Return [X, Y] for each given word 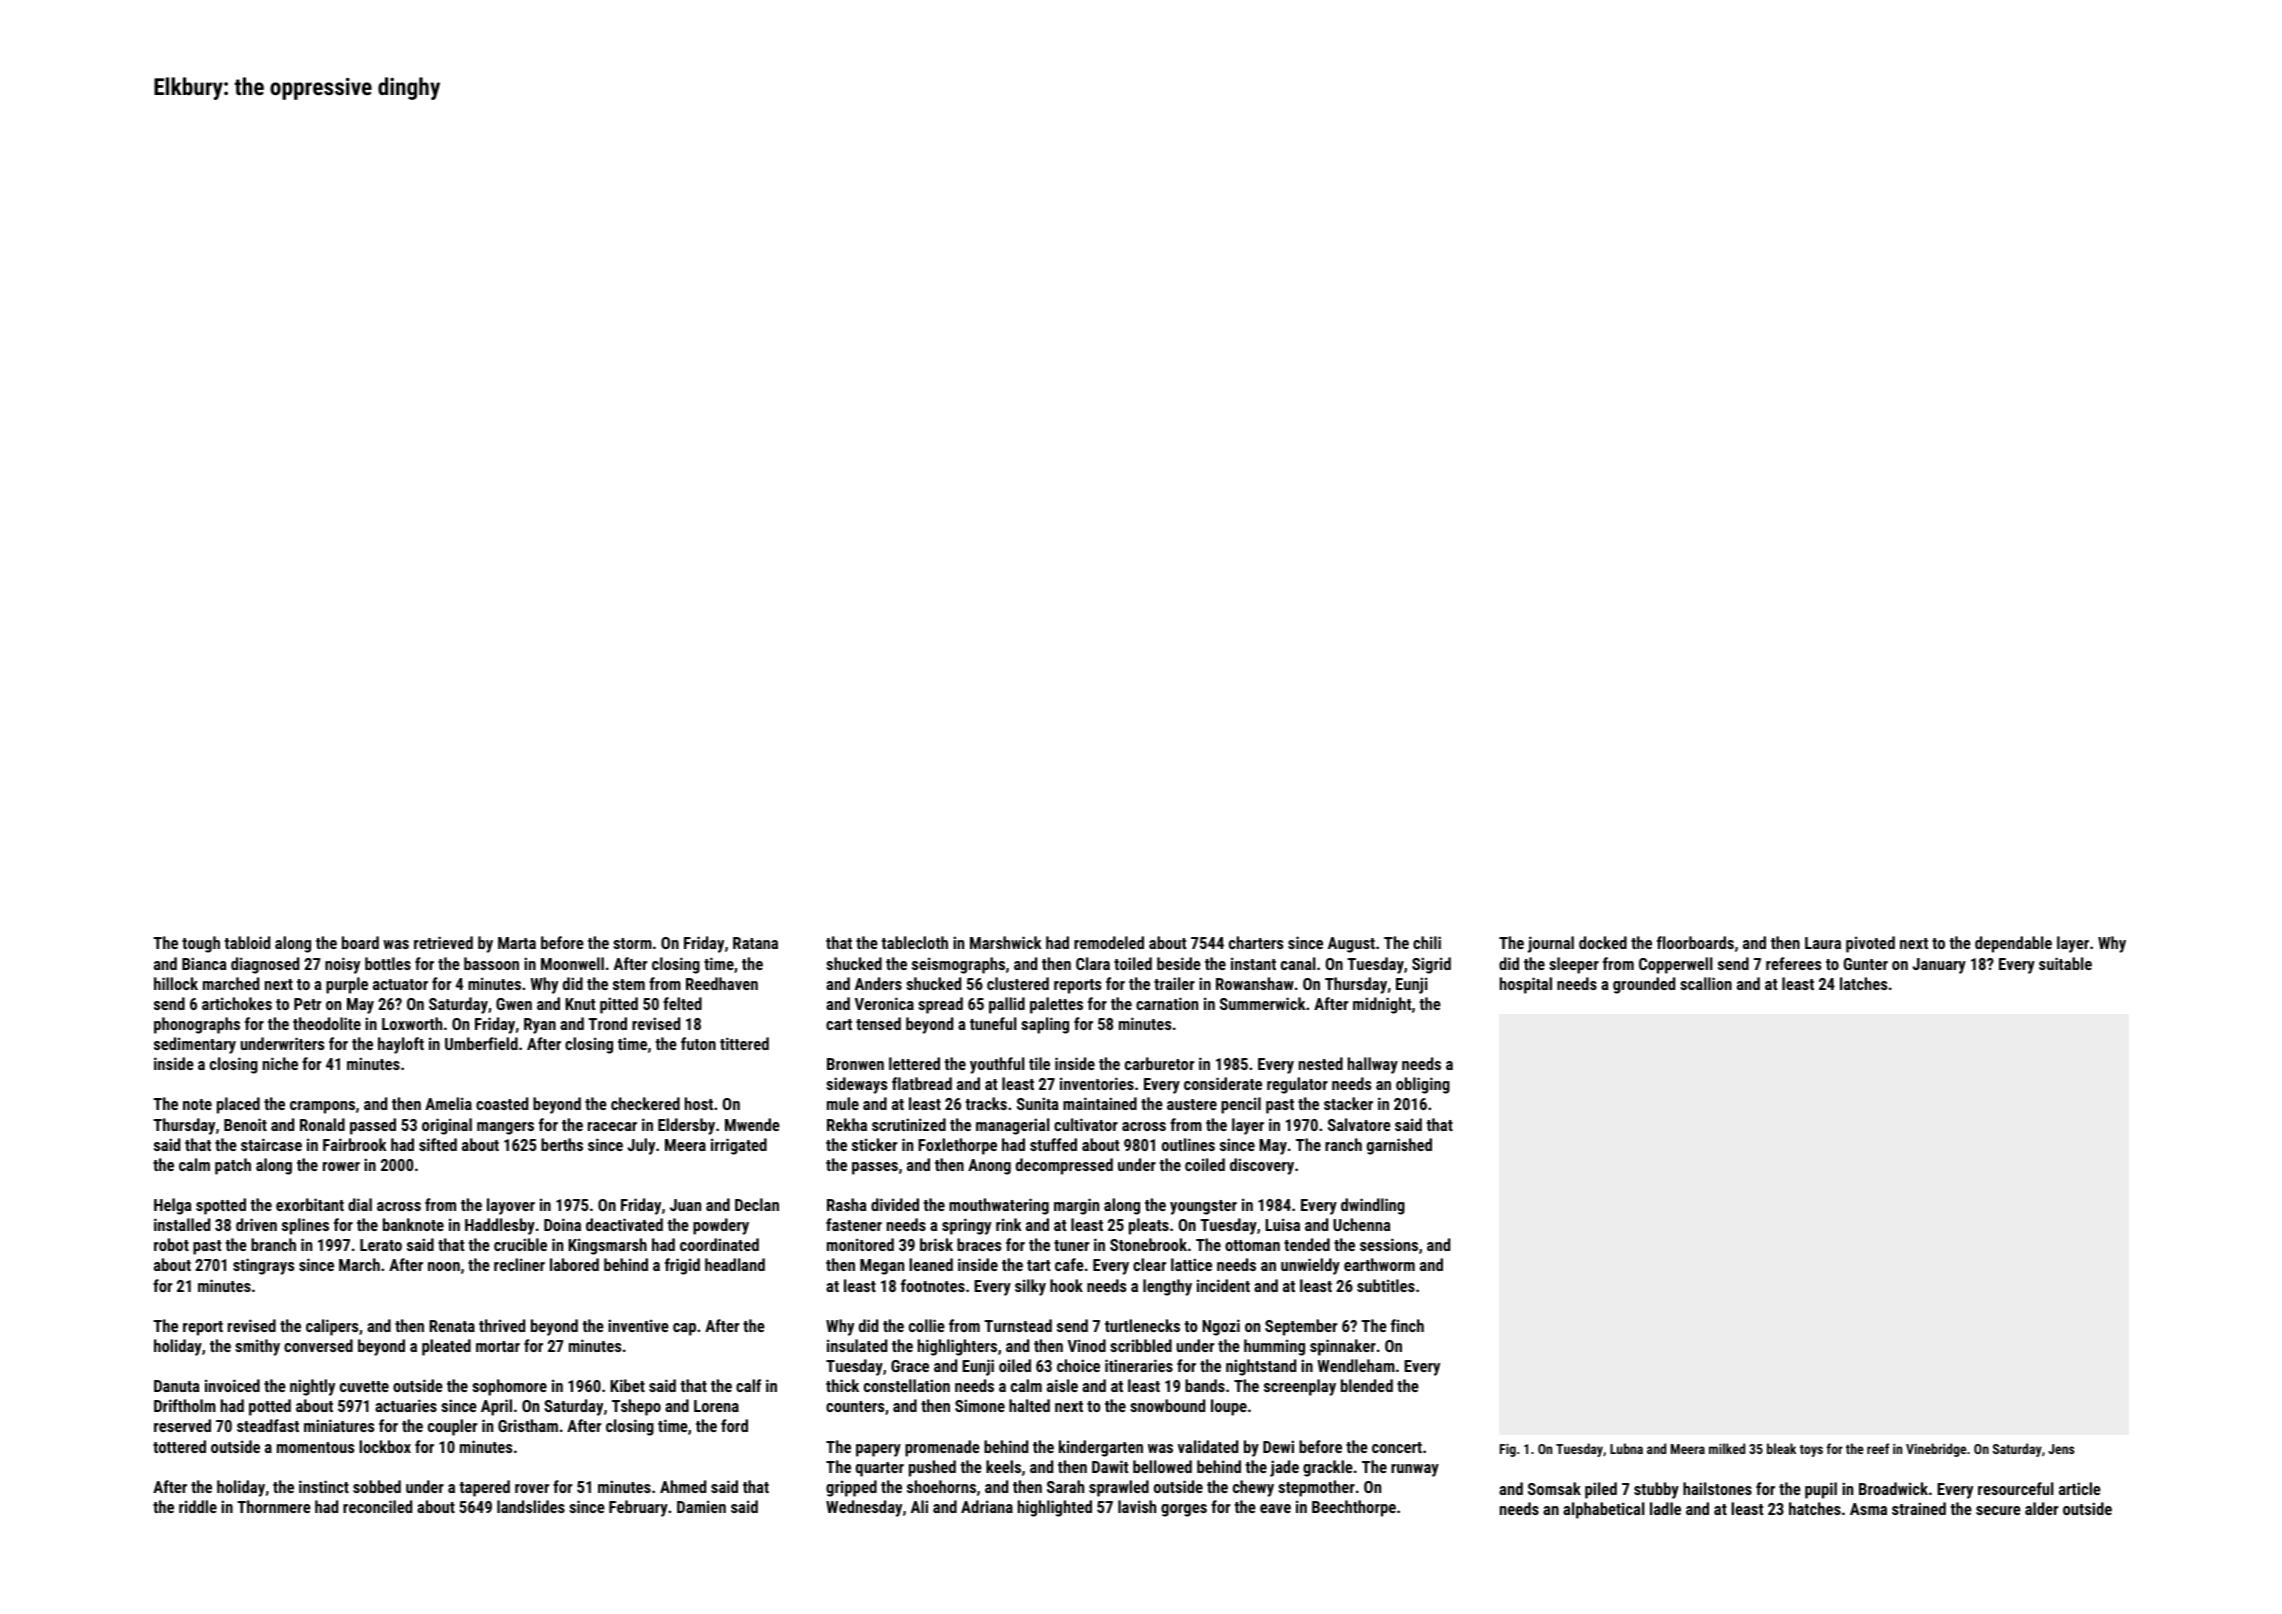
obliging [1423, 1085]
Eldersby [686, 1126]
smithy [257, 1347]
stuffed [1053, 1144]
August [1351, 945]
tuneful [993, 1023]
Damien [701, 1506]
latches [1863, 983]
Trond [607, 1023]
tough [201, 944]
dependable [2013, 944]
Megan [882, 1267]
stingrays [263, 1266]
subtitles [1386, 1285]
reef [1878, 1448]
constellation [907, 1385]
